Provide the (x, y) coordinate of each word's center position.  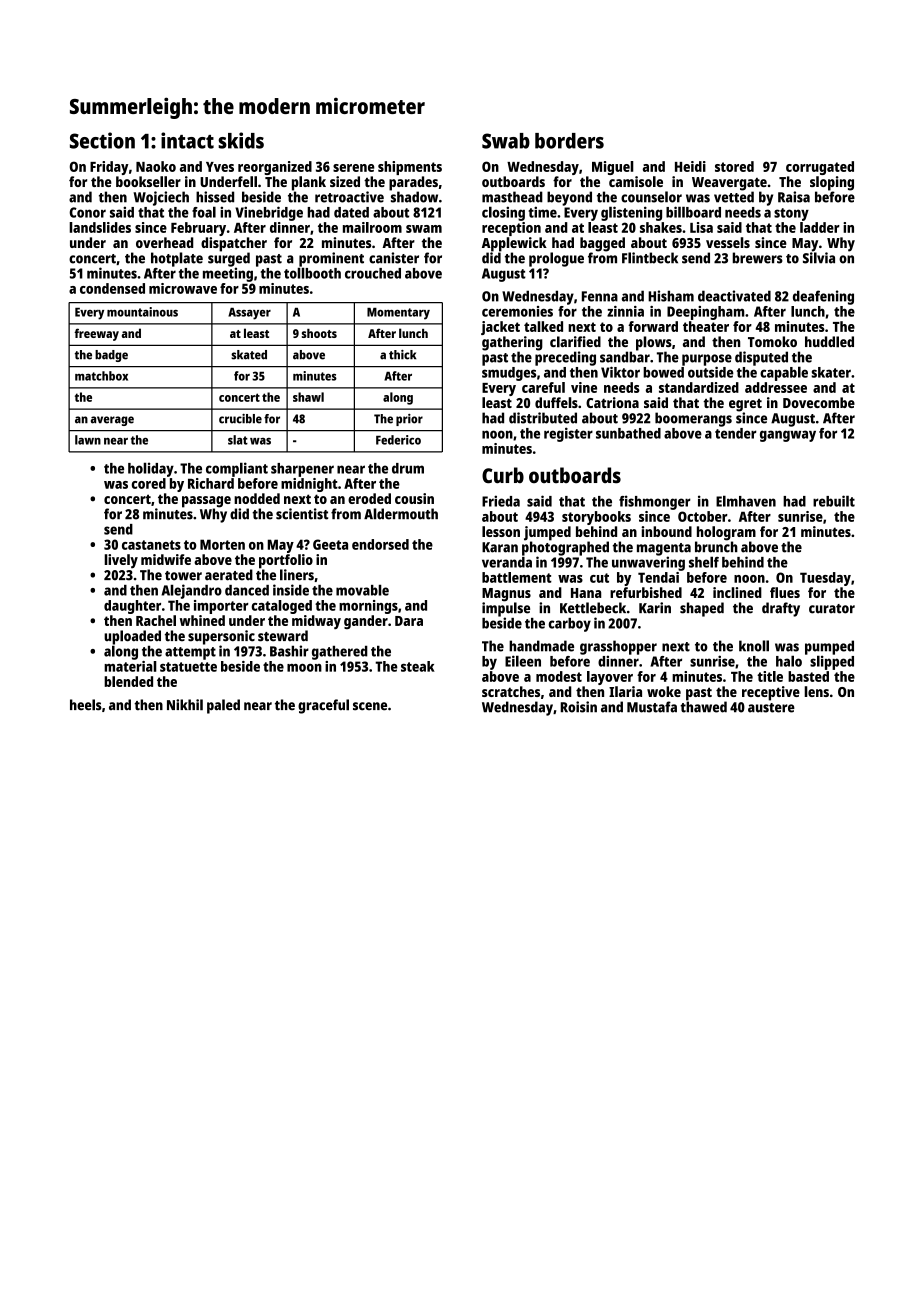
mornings (368, 607)
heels (86, 705)
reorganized (275, 168)
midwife (166, 559)
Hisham (671, 296)
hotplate (177, 259)
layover (610, 678)
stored (734, 166)
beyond (569, 198)
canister (394, 258)
